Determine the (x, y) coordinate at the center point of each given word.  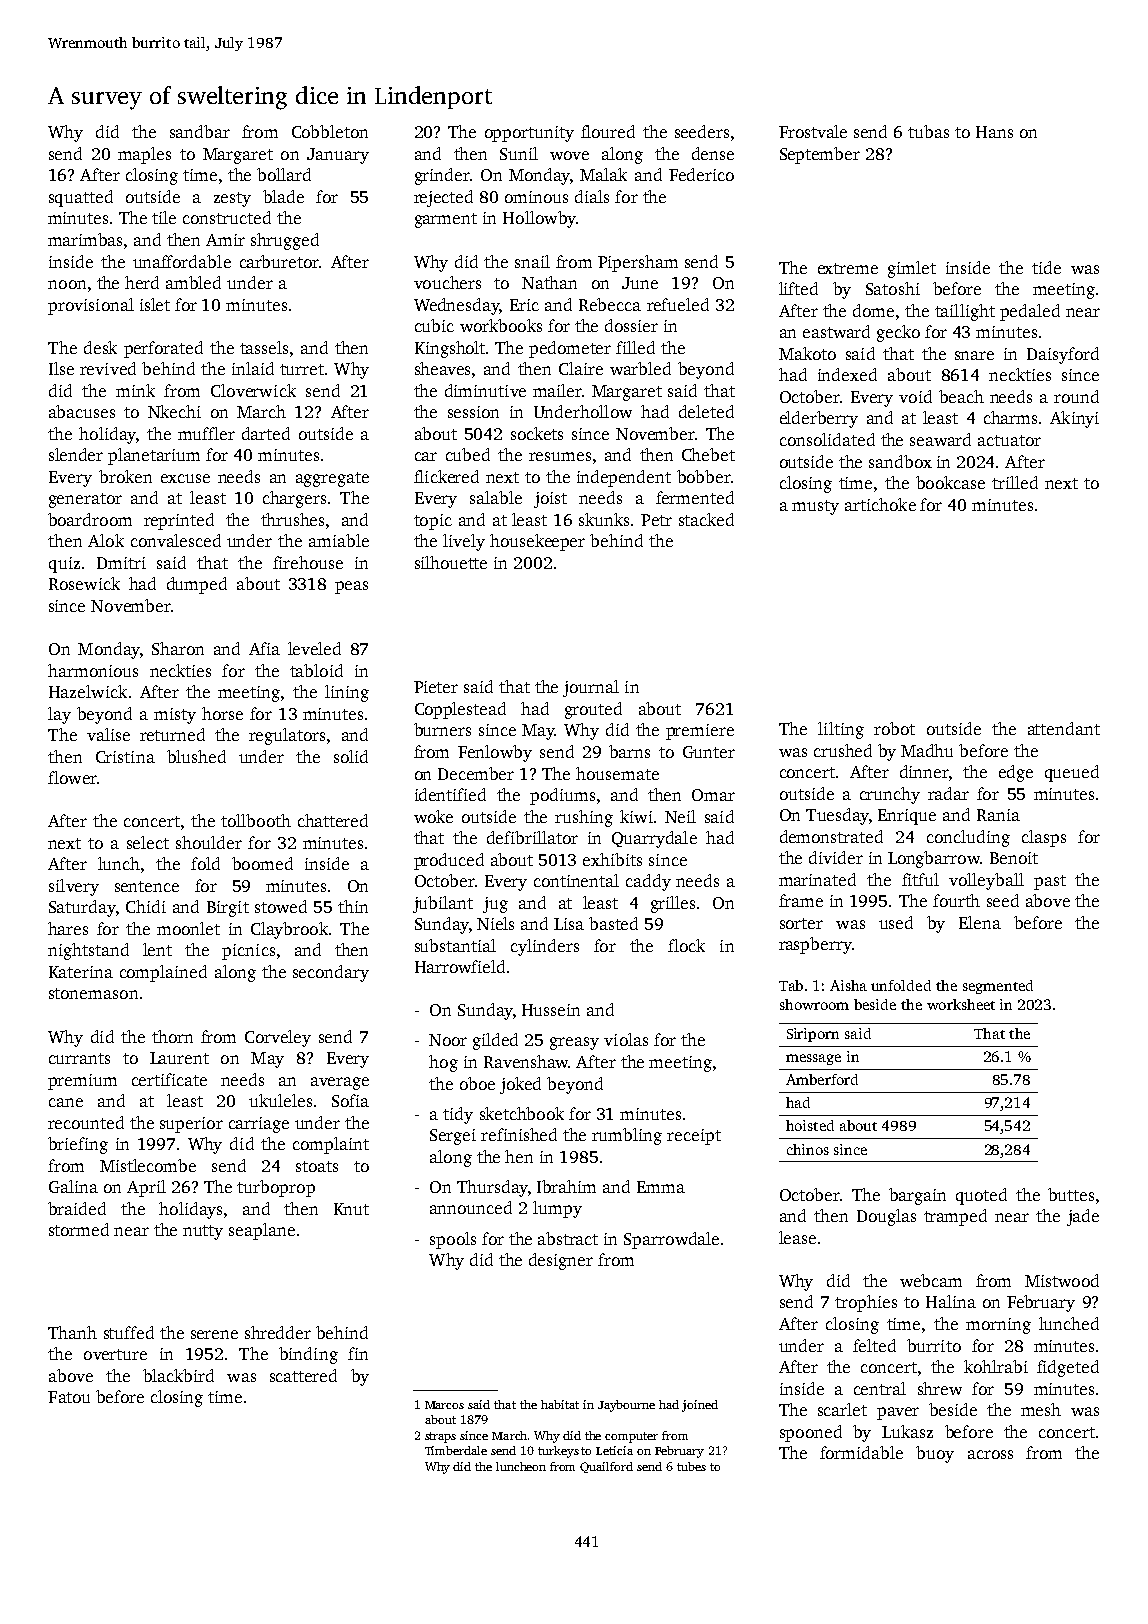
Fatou (69, 1397)
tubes (691, 1466)
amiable (339, 540)
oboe (477, 1083)
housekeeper (537, 542)
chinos (808, 1149)
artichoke (880, 504)
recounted (86, 1122)
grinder (442, 176)
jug (495, 905)
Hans (994, 132)
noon (67, 284)
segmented (998, 987)
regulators (287, 736)
